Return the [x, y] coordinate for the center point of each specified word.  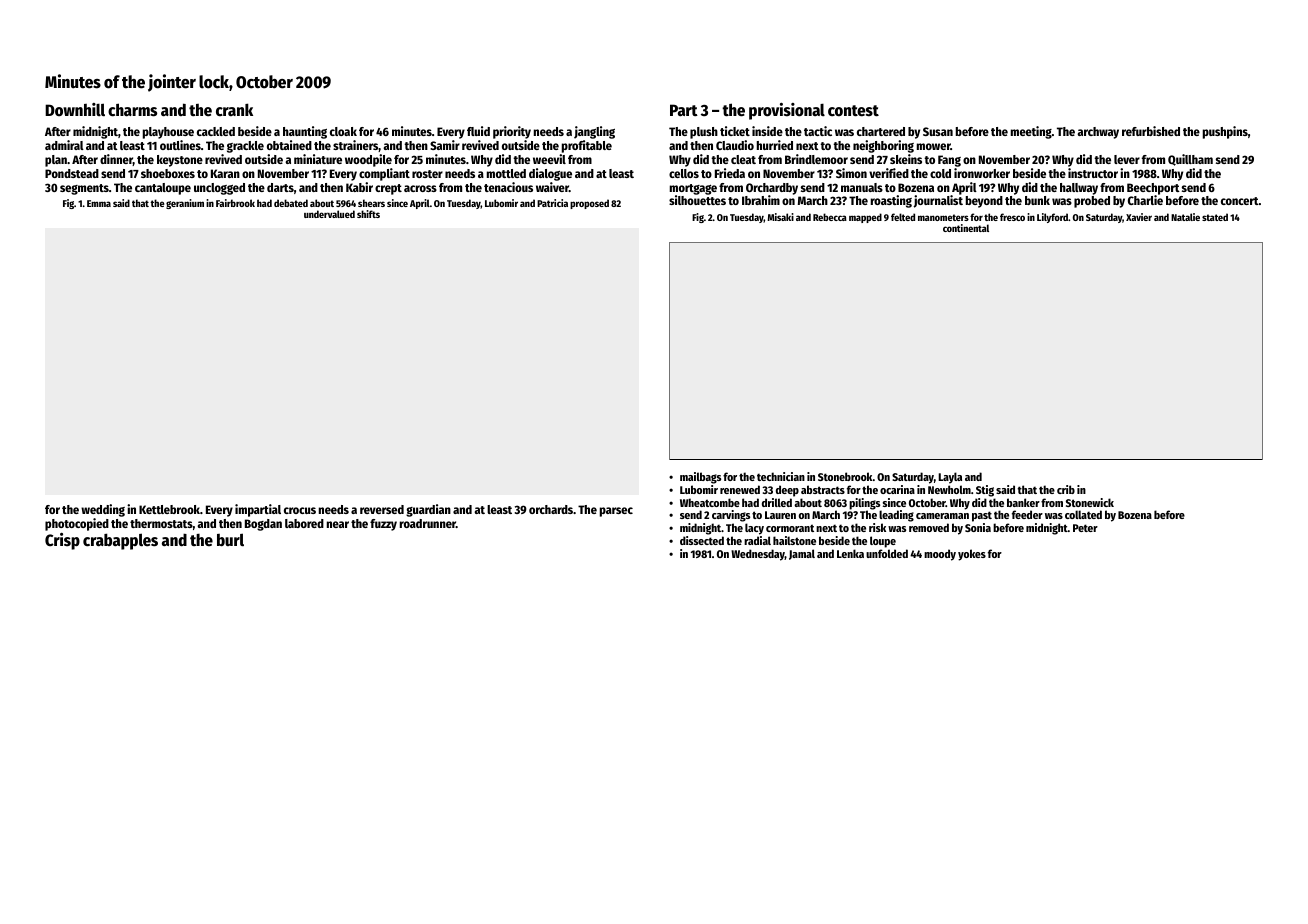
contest [853, 111]
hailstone [794, 540]
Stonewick [1090, 502]
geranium [185, 204]
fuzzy [383, 525]
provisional [787, 111]
